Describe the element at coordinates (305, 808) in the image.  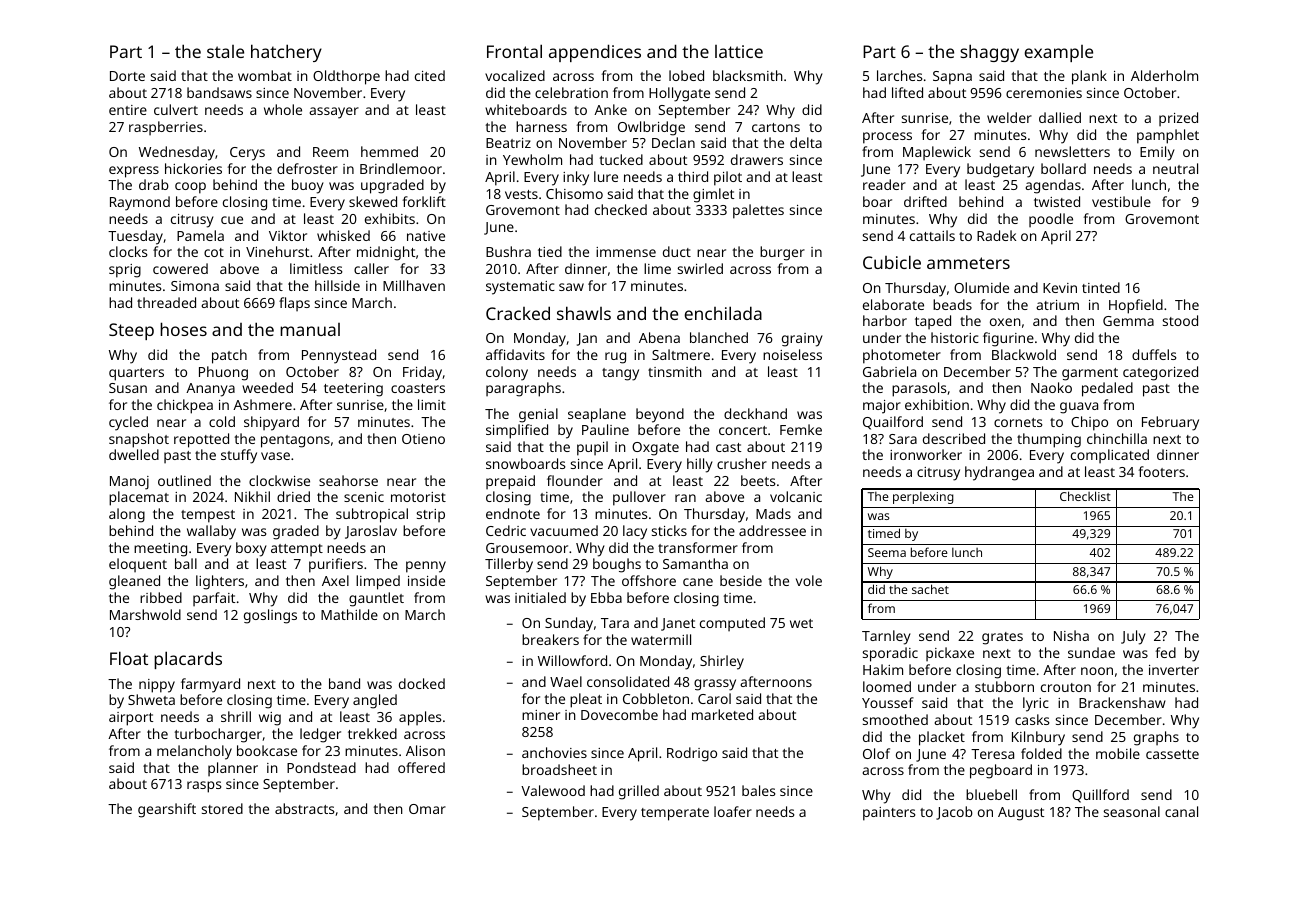
I see `abstracts` at that location.
